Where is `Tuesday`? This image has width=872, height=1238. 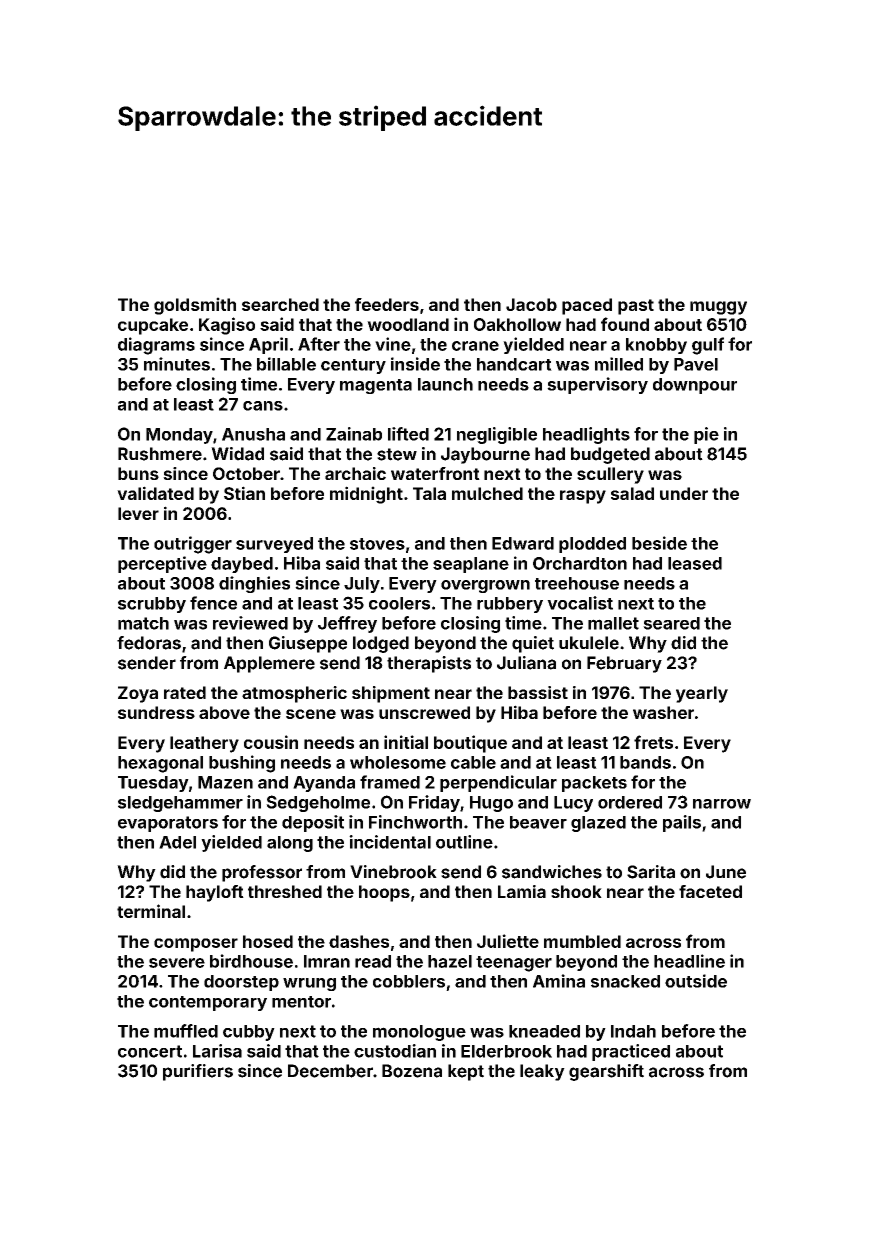
Tuesday is located at coordinates (153, 784).
